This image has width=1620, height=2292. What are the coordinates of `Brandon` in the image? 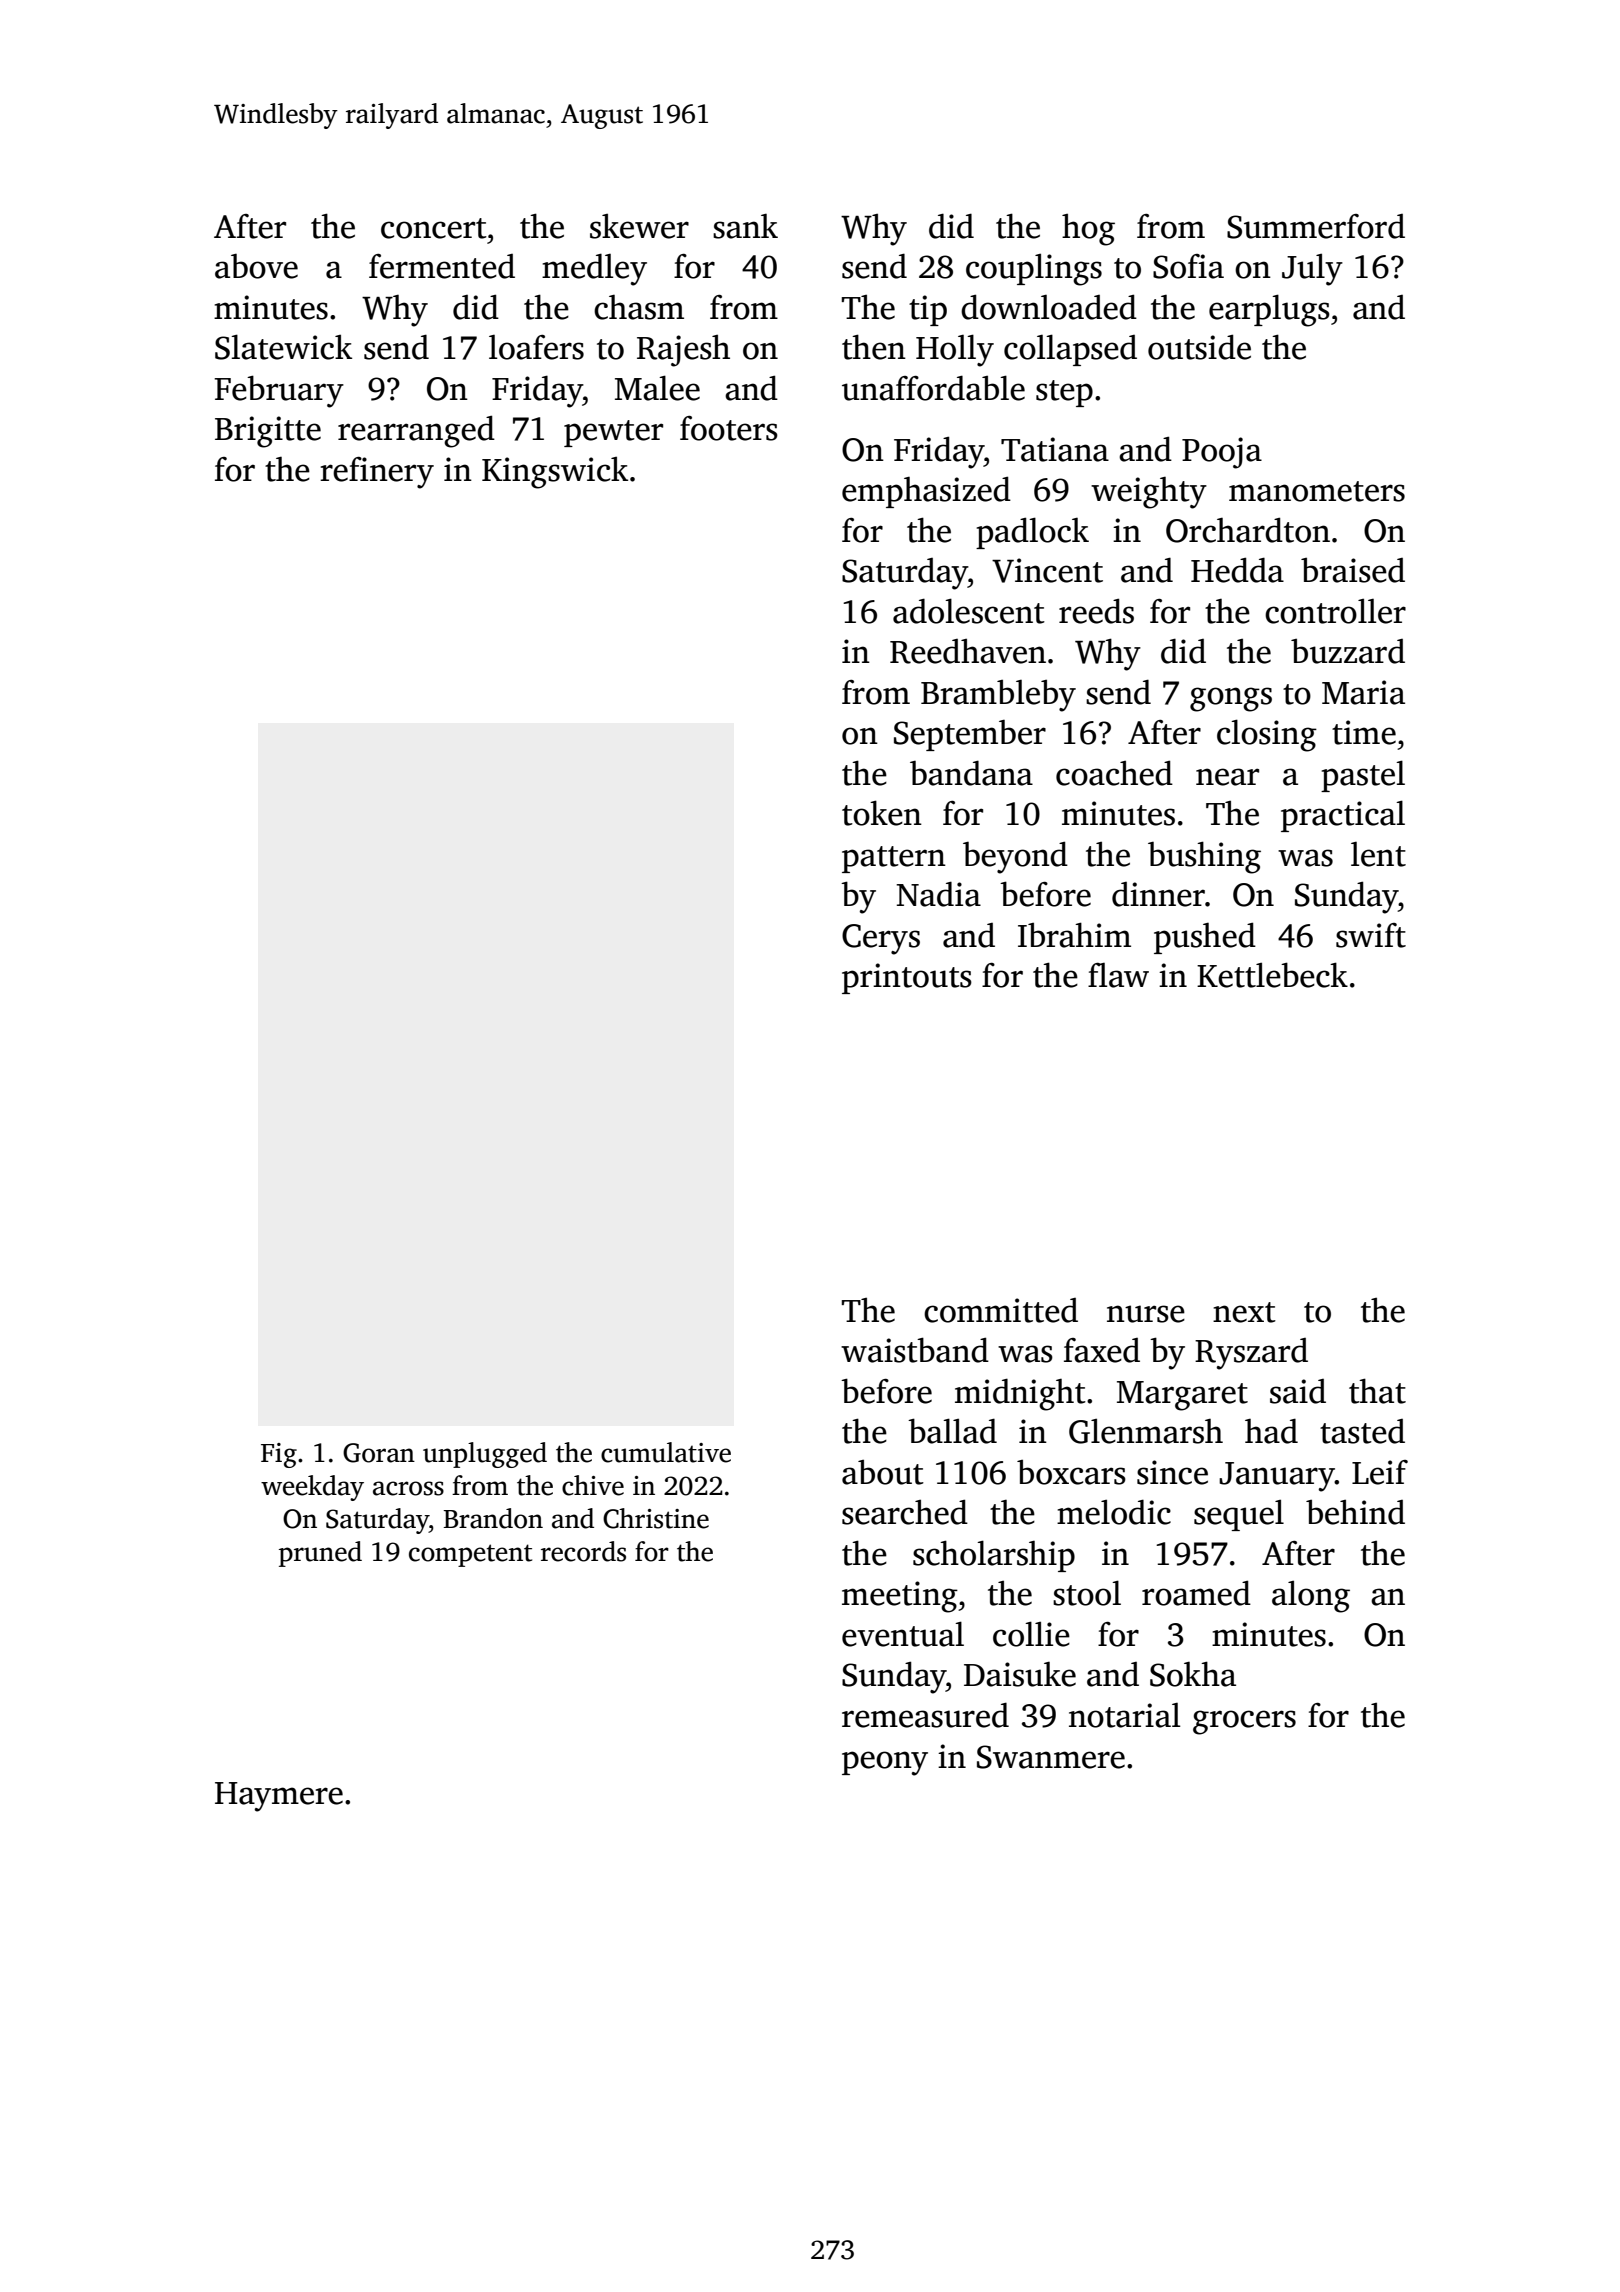 It's located at (493, 1518).
